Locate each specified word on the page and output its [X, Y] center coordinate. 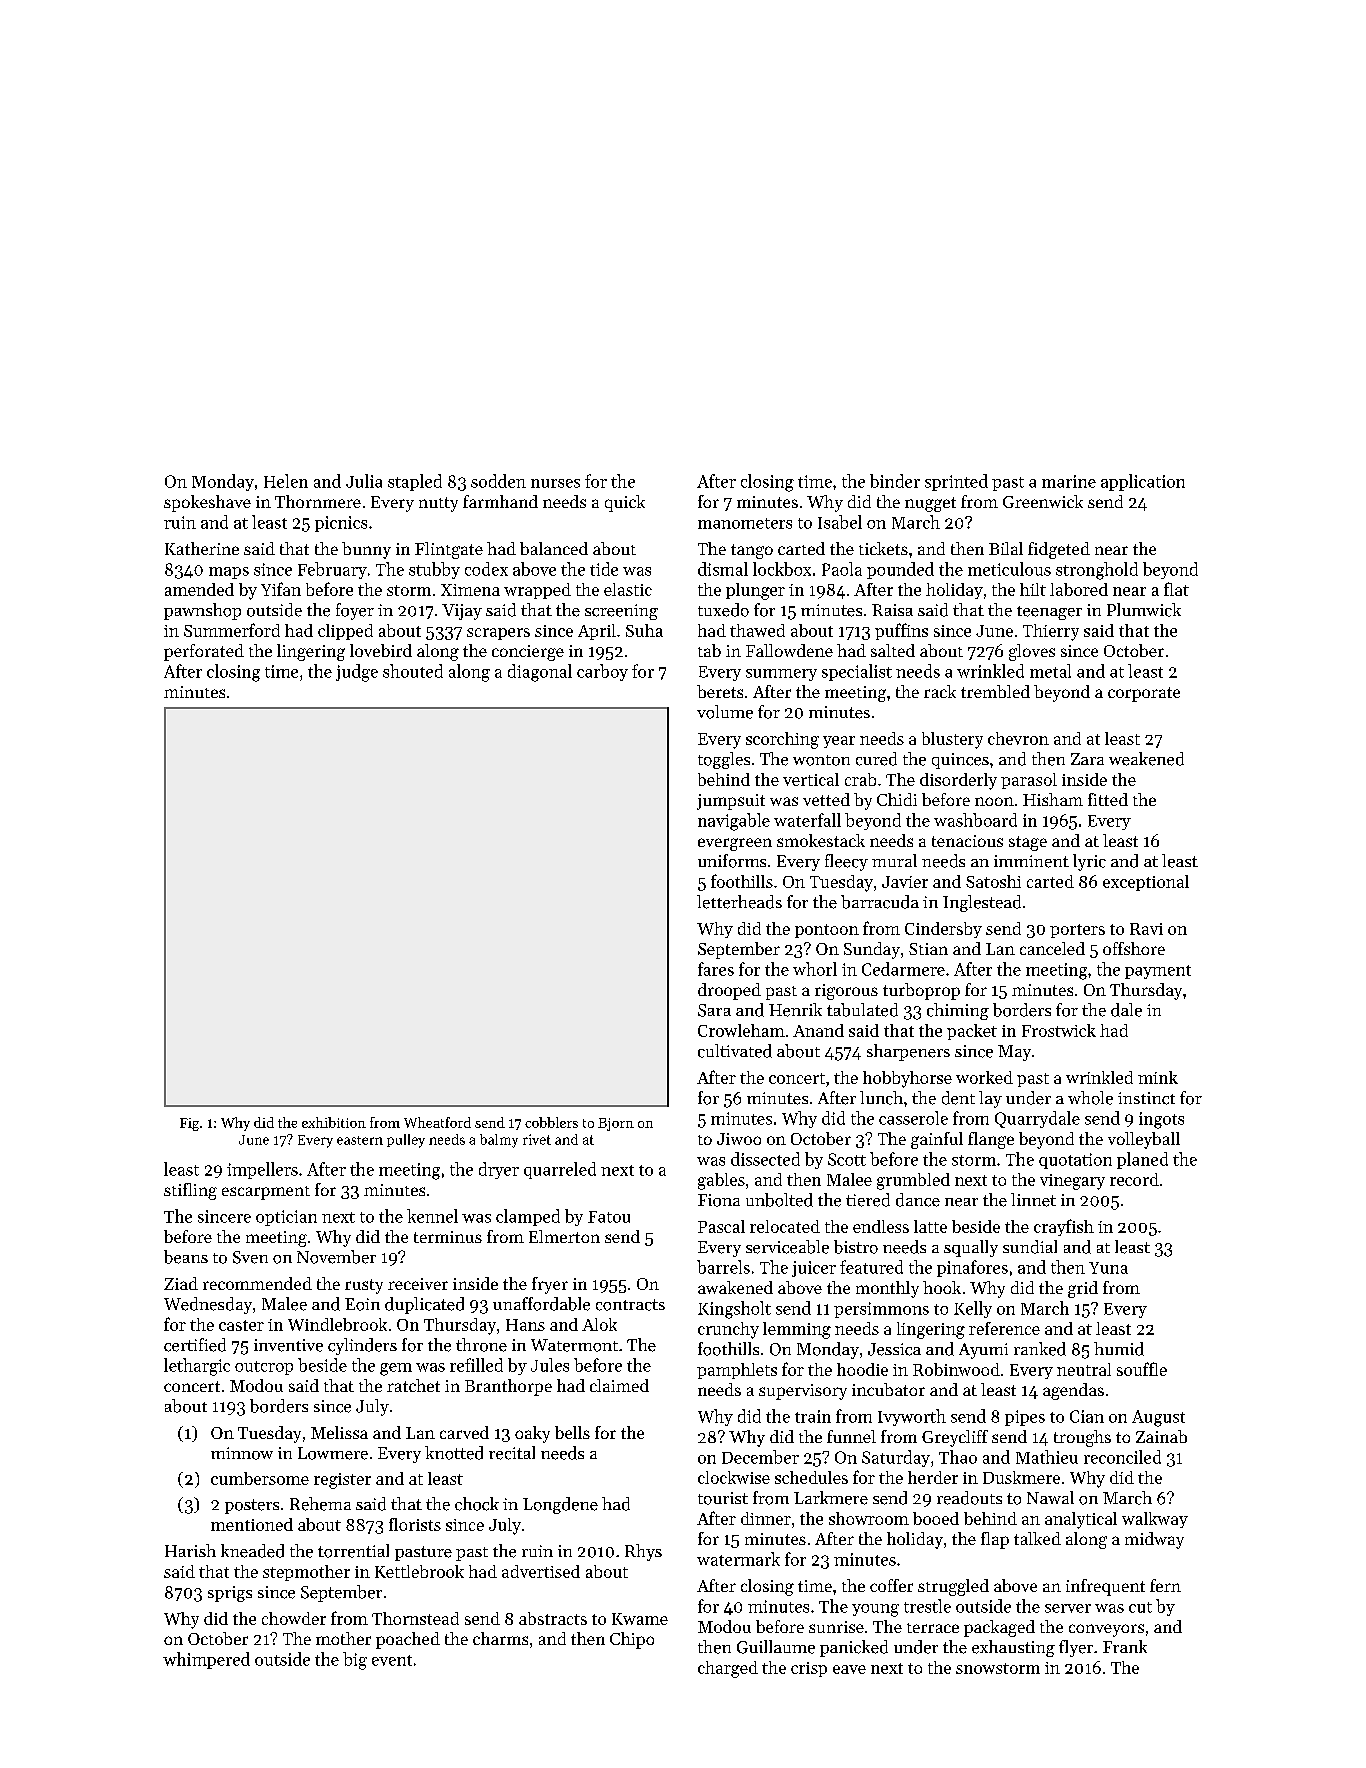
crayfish [1064, 1227]
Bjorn [616, 1124]
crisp [809, 1669]
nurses [555, 483]
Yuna [1108, 1268]
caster [241, 1325]
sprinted [956, 482]
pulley [406, 1141]
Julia [364, 481]
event [392, 1660]
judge [357, 673]
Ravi [1146, 929]
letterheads [739, 902]
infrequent [1105, 1587]
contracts [630, 1305]
